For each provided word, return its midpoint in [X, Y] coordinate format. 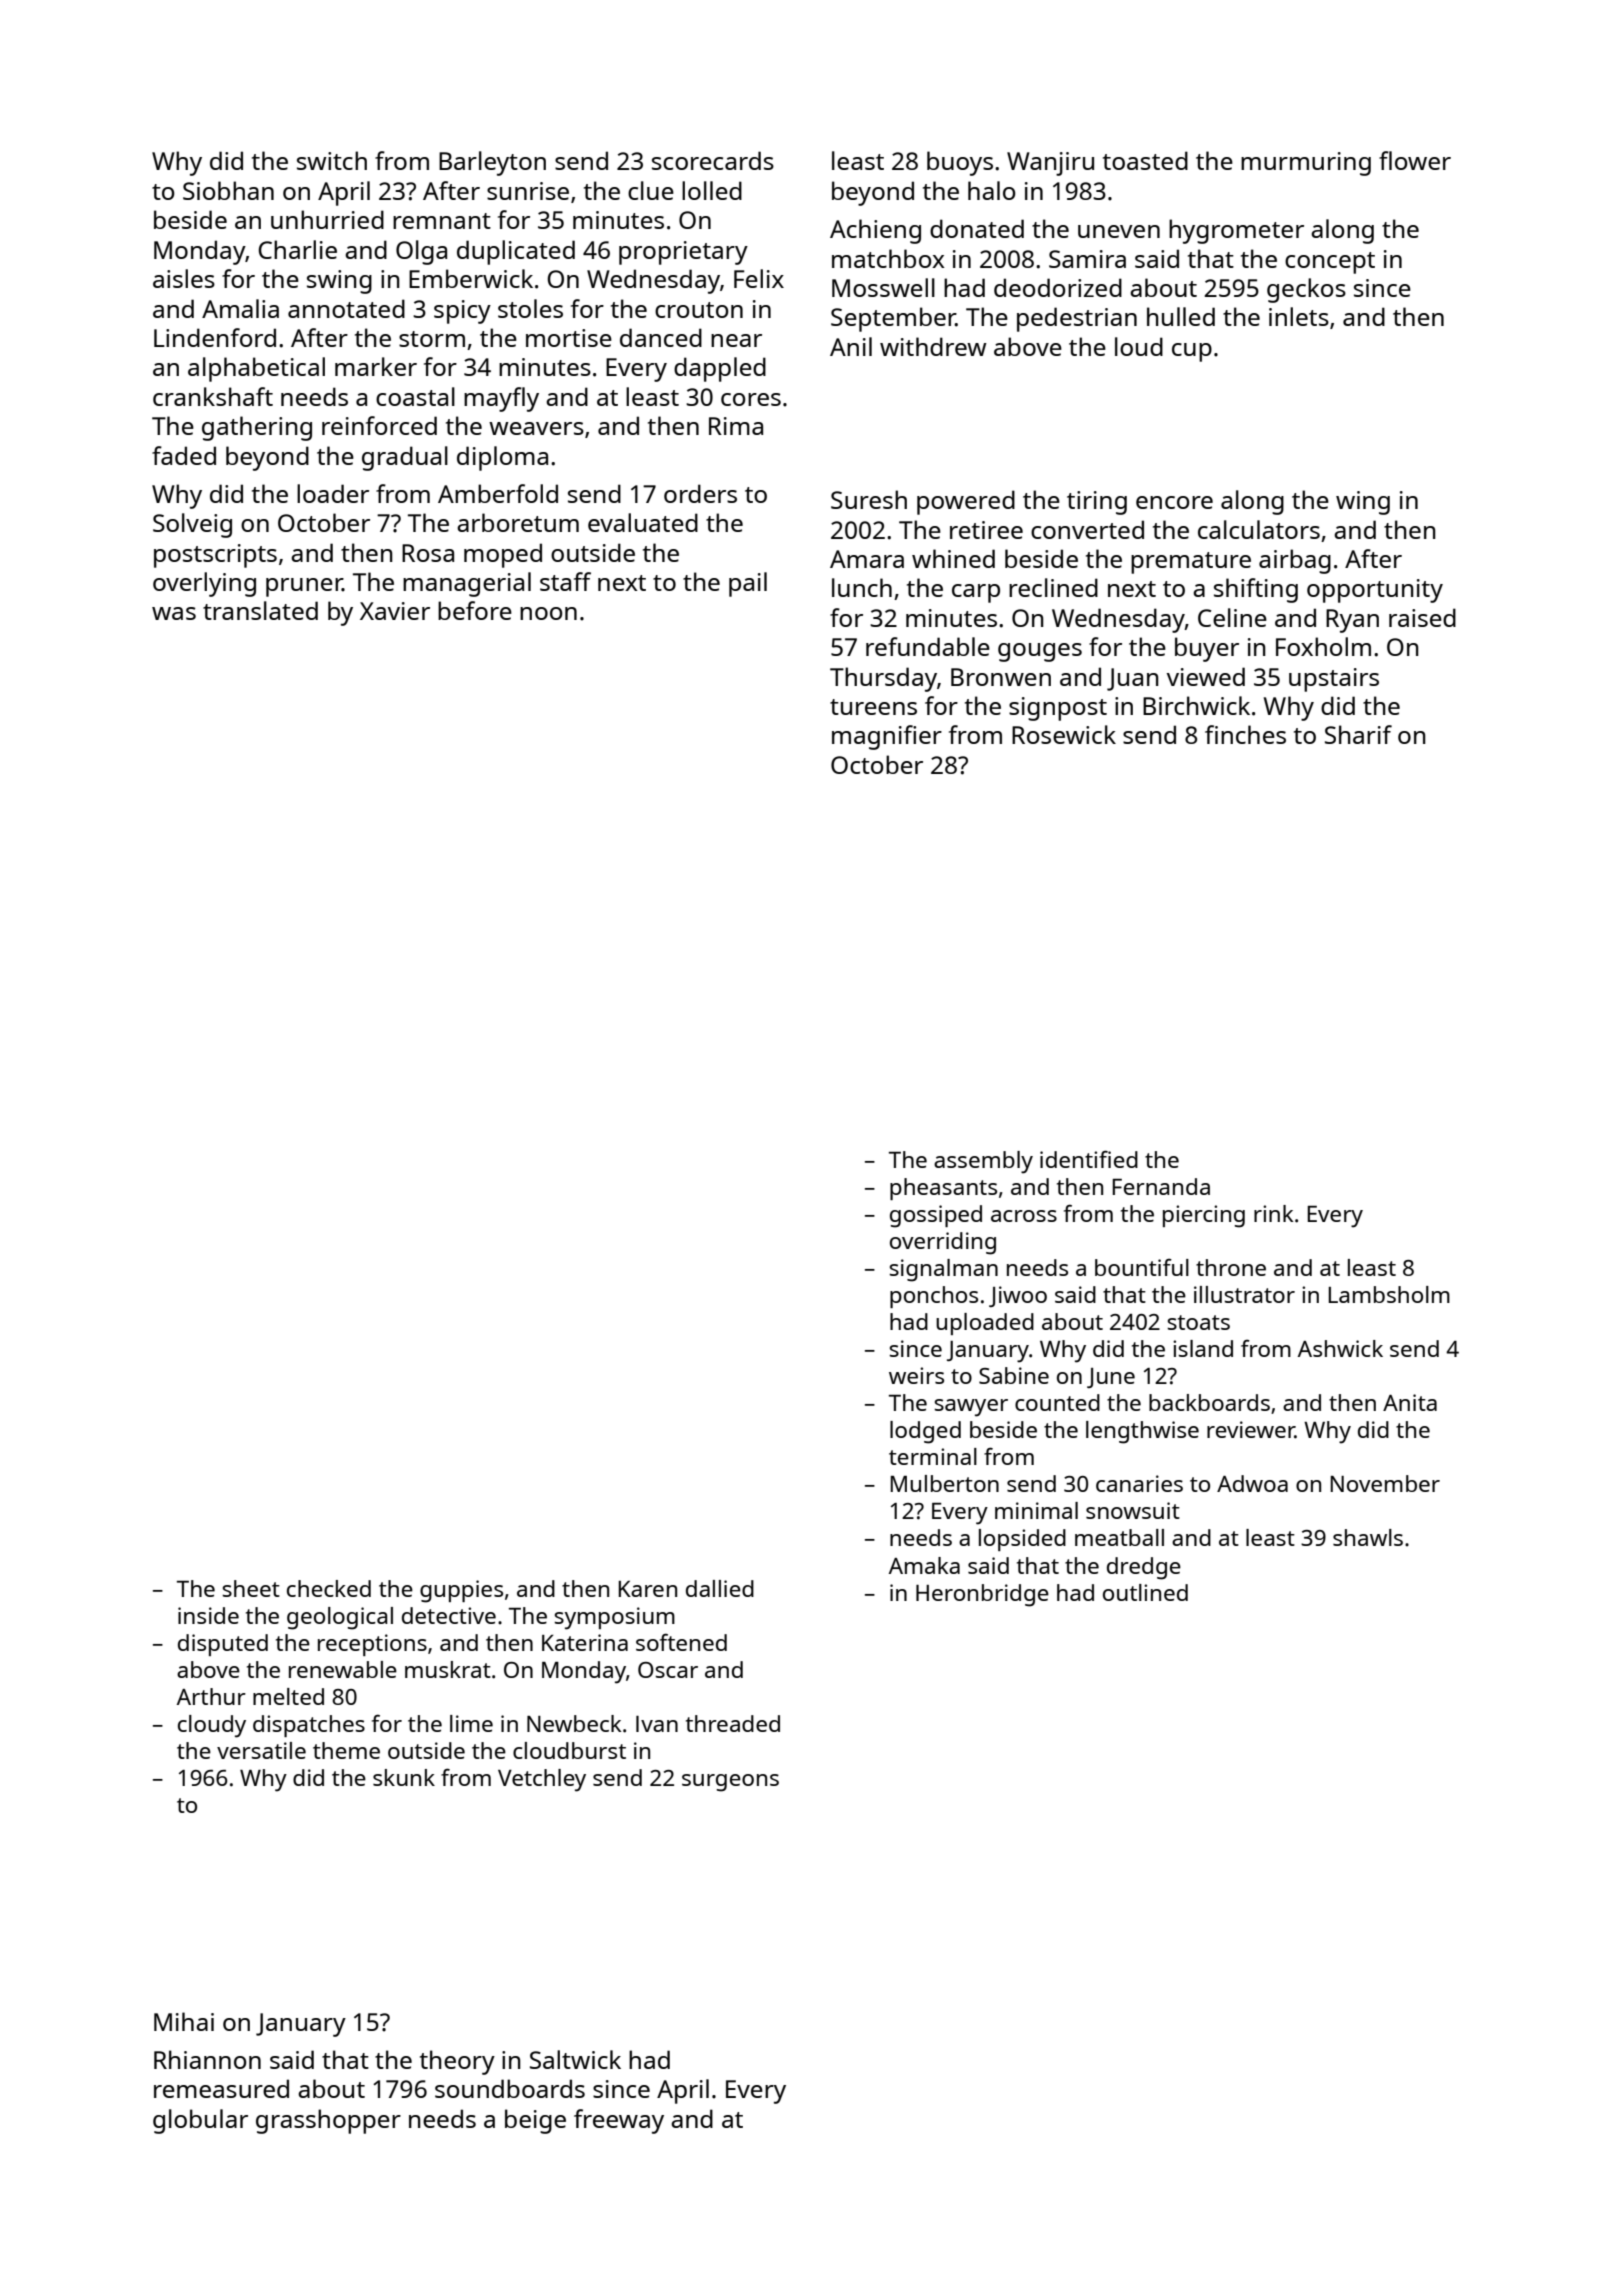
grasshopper [328, 2121]
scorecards [713, 160]
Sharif [1358, 734]
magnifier [887, 737]
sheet [251, 1588]
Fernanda [1161, 1186]
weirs [916, 1375]
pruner [304, 587]
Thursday [883, 679]
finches [1245, 734]
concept [1330, 263]
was [174, 613]
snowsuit [1133, 1510]
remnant [442, 221]
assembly [983, 1162]
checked [329, 1588]
